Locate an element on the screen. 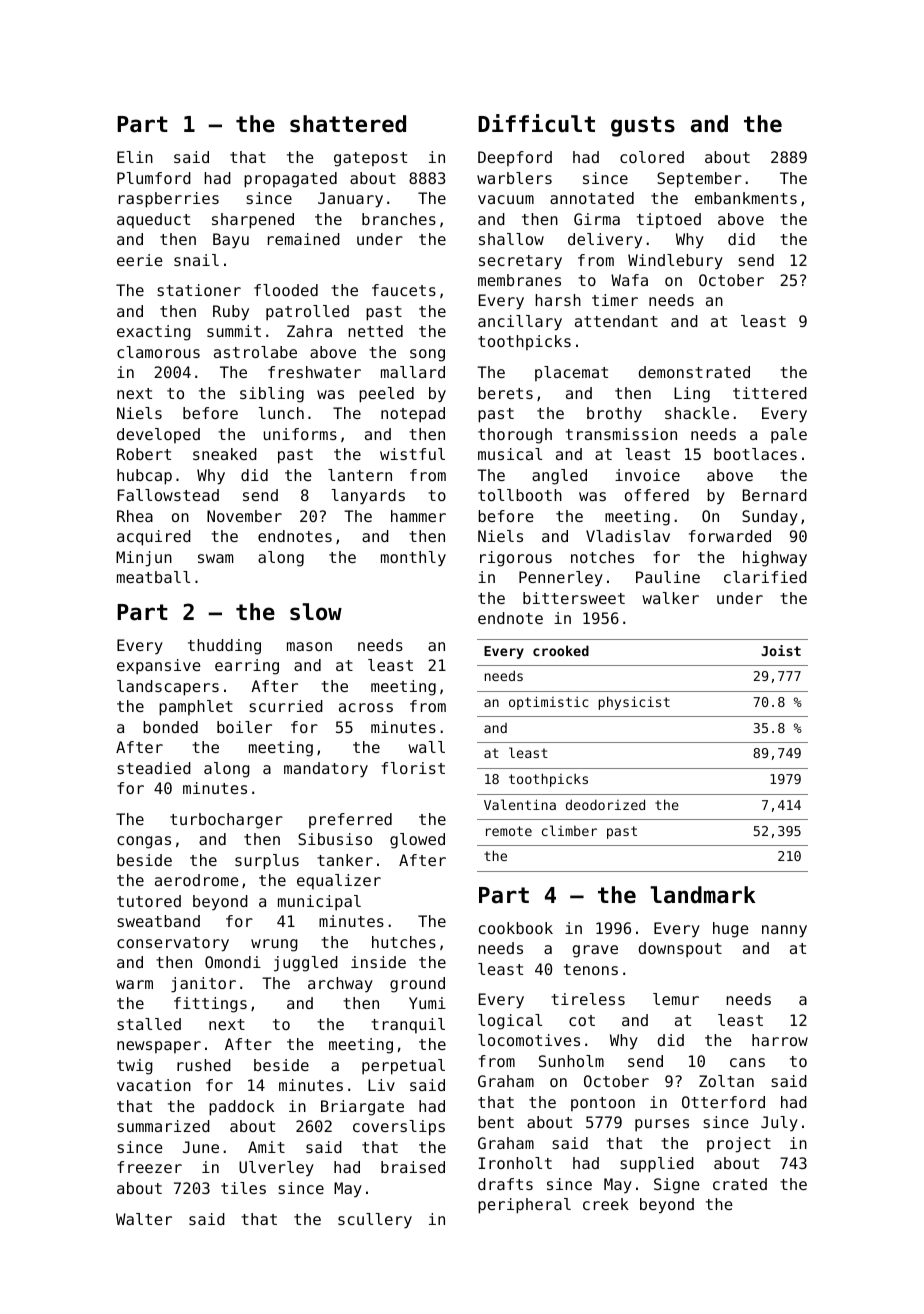  shattered is located at coordinates (348, 124).
